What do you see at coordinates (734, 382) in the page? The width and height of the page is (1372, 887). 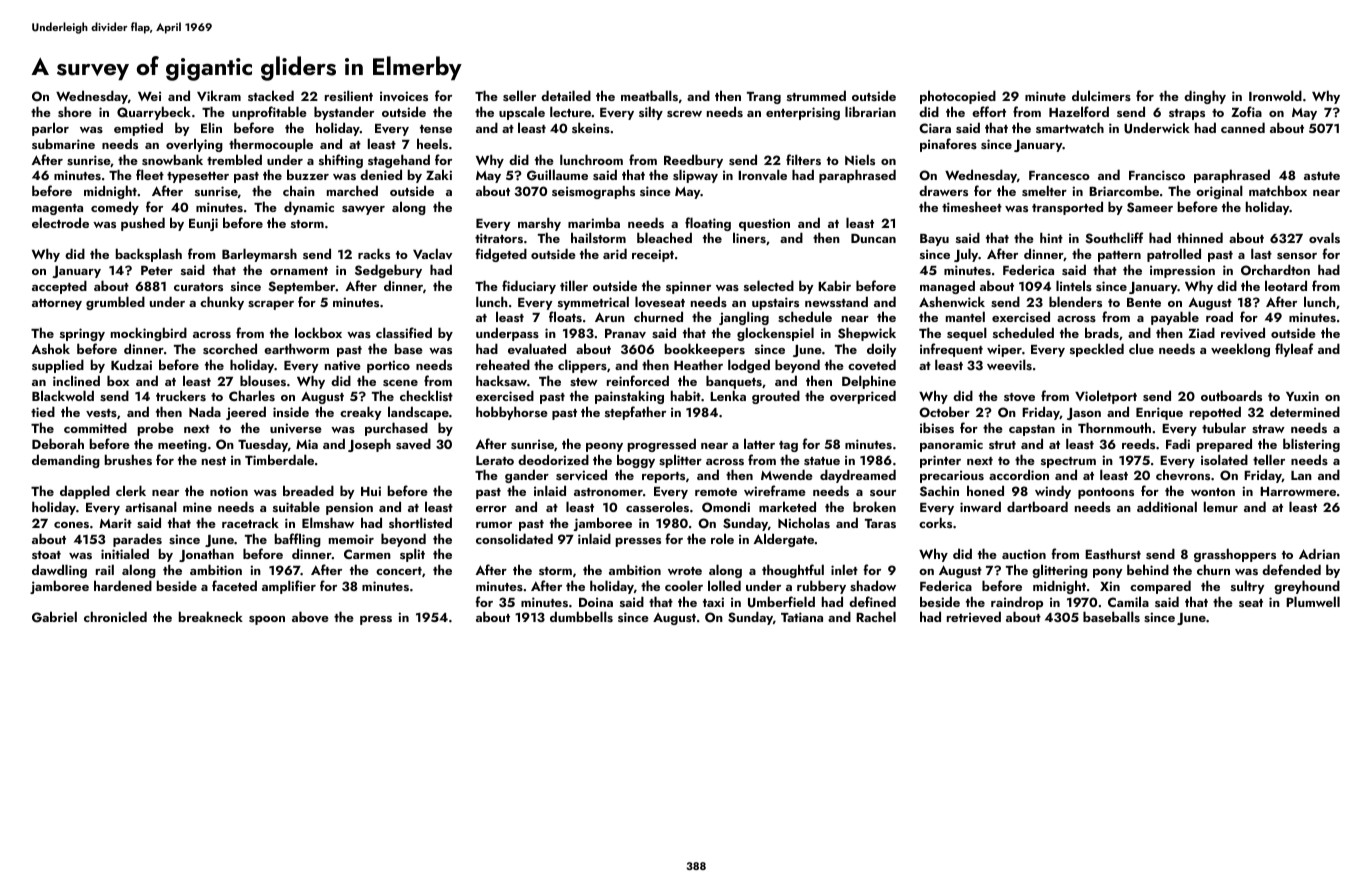 I see `banquets` at bounding box center [734, 382].
